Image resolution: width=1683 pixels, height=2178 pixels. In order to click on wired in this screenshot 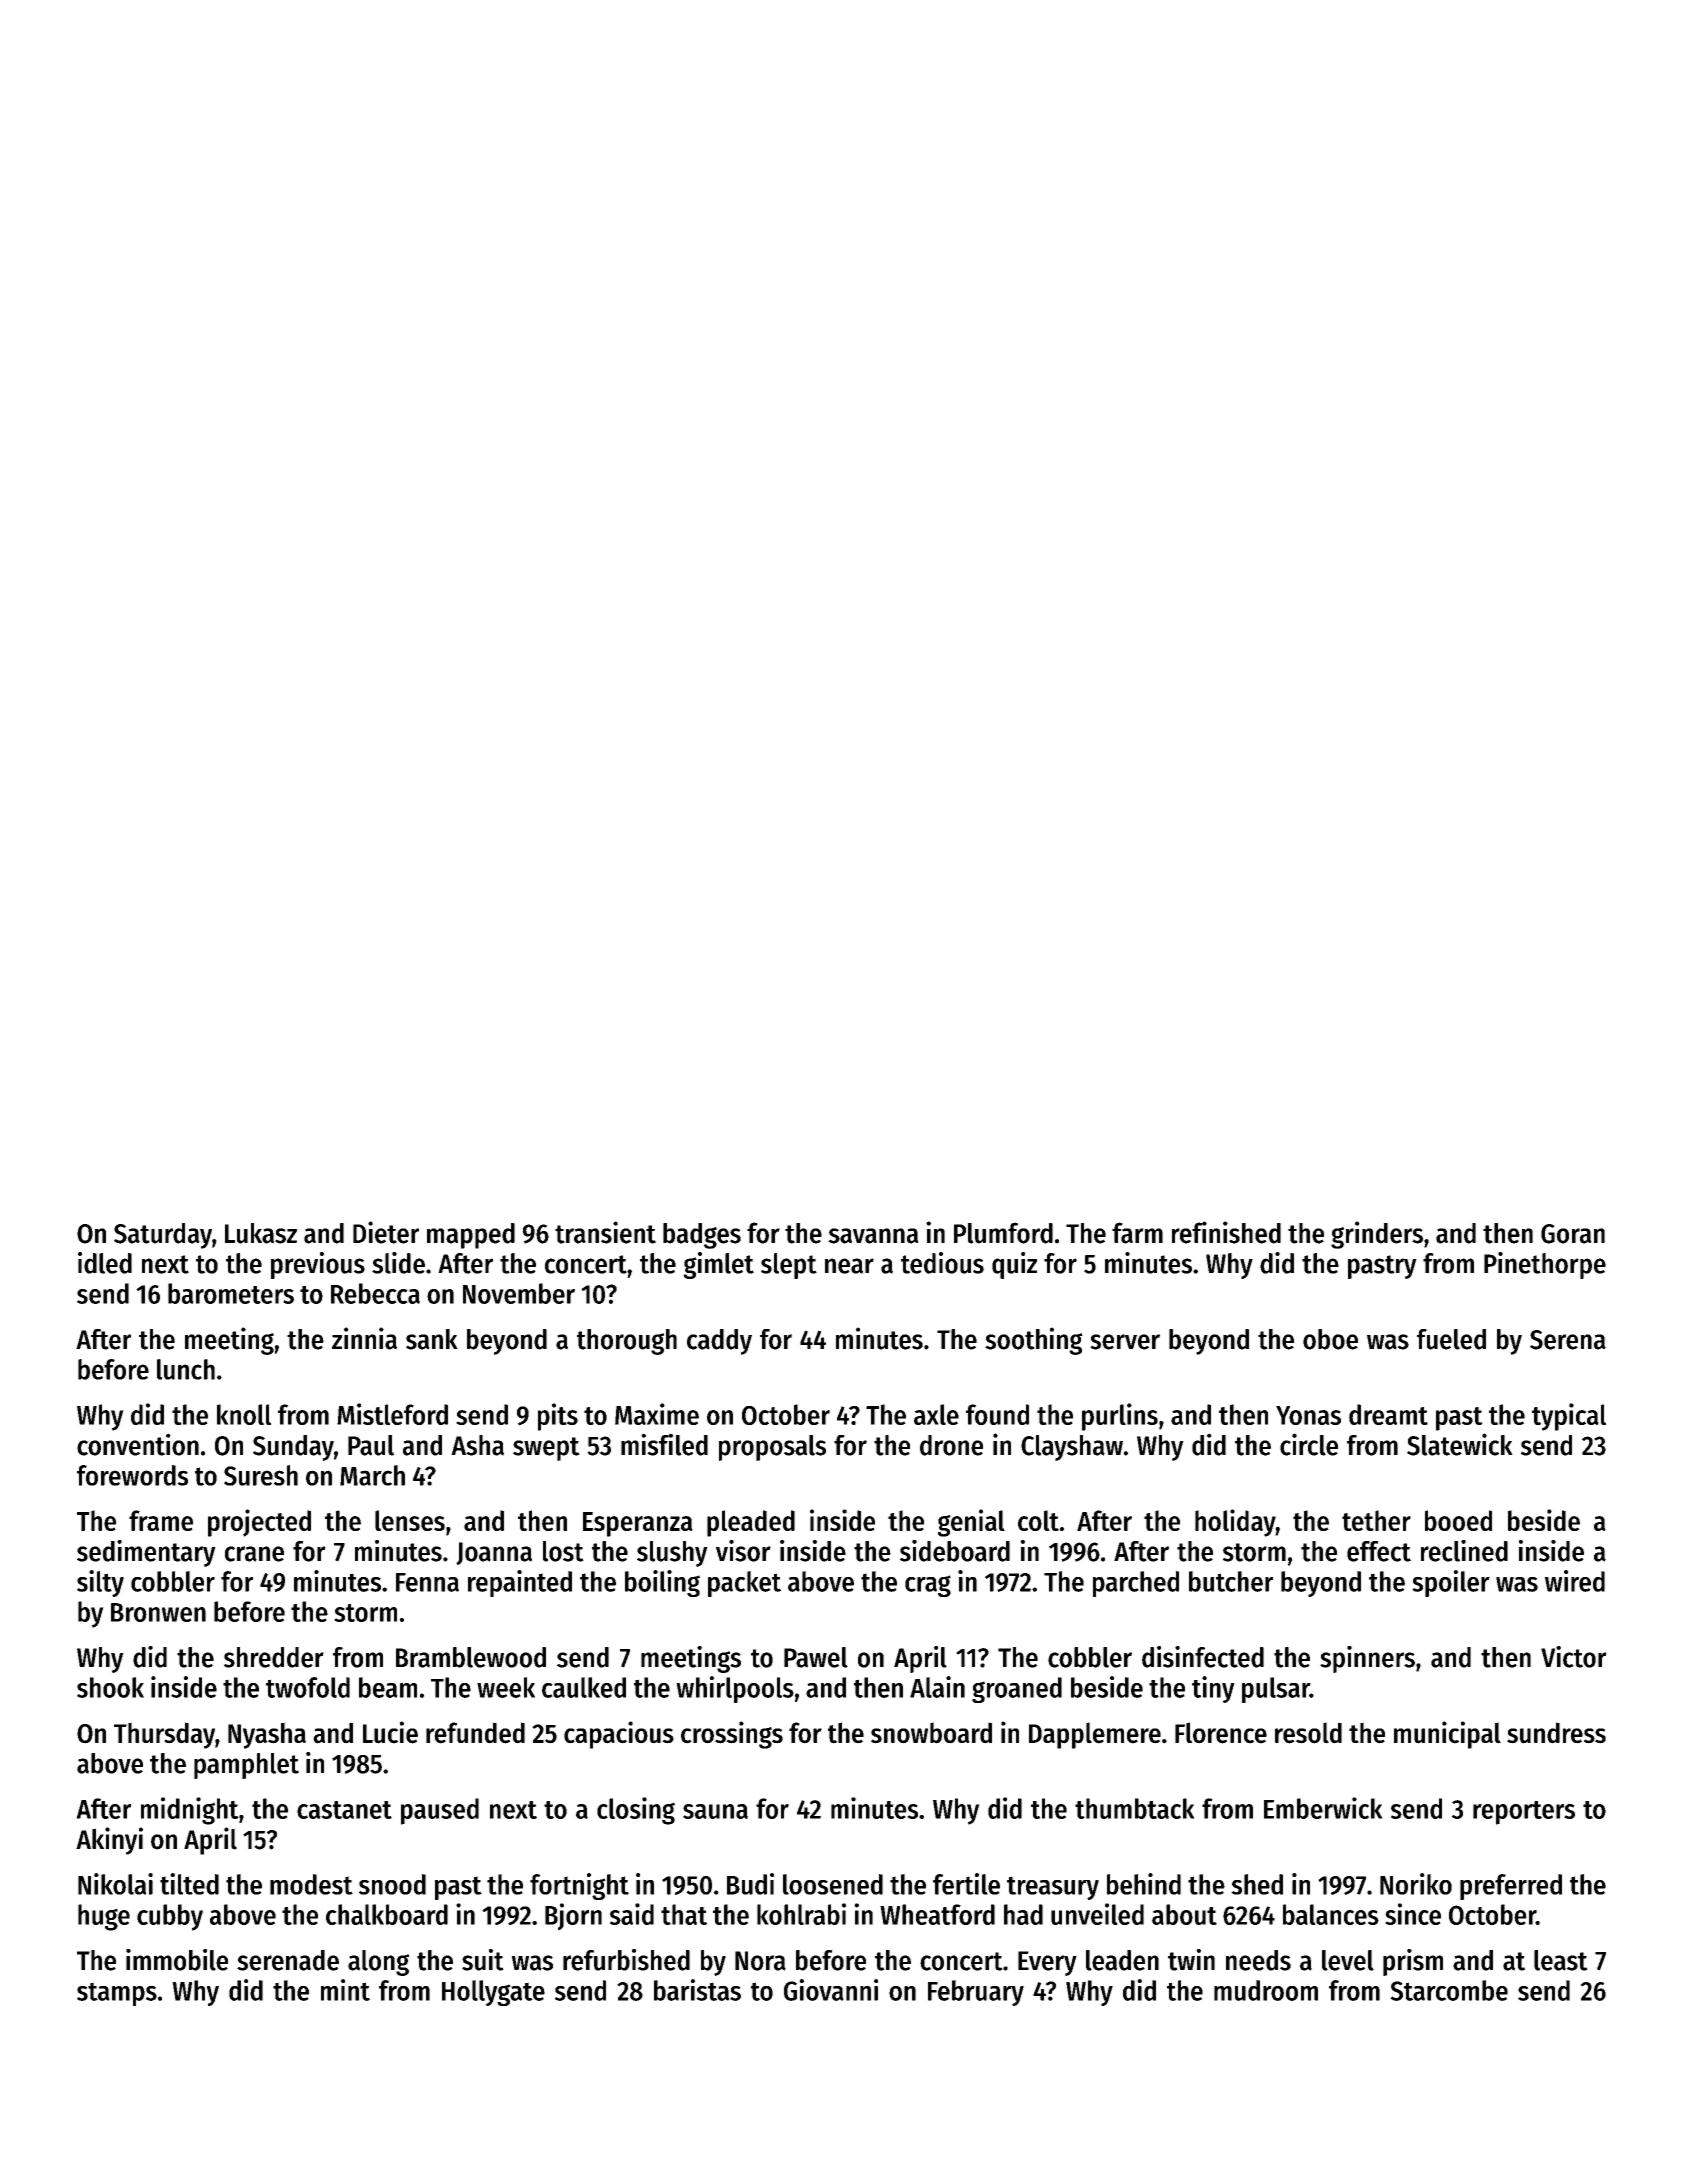, I will do `click(1575, 1581)`.
